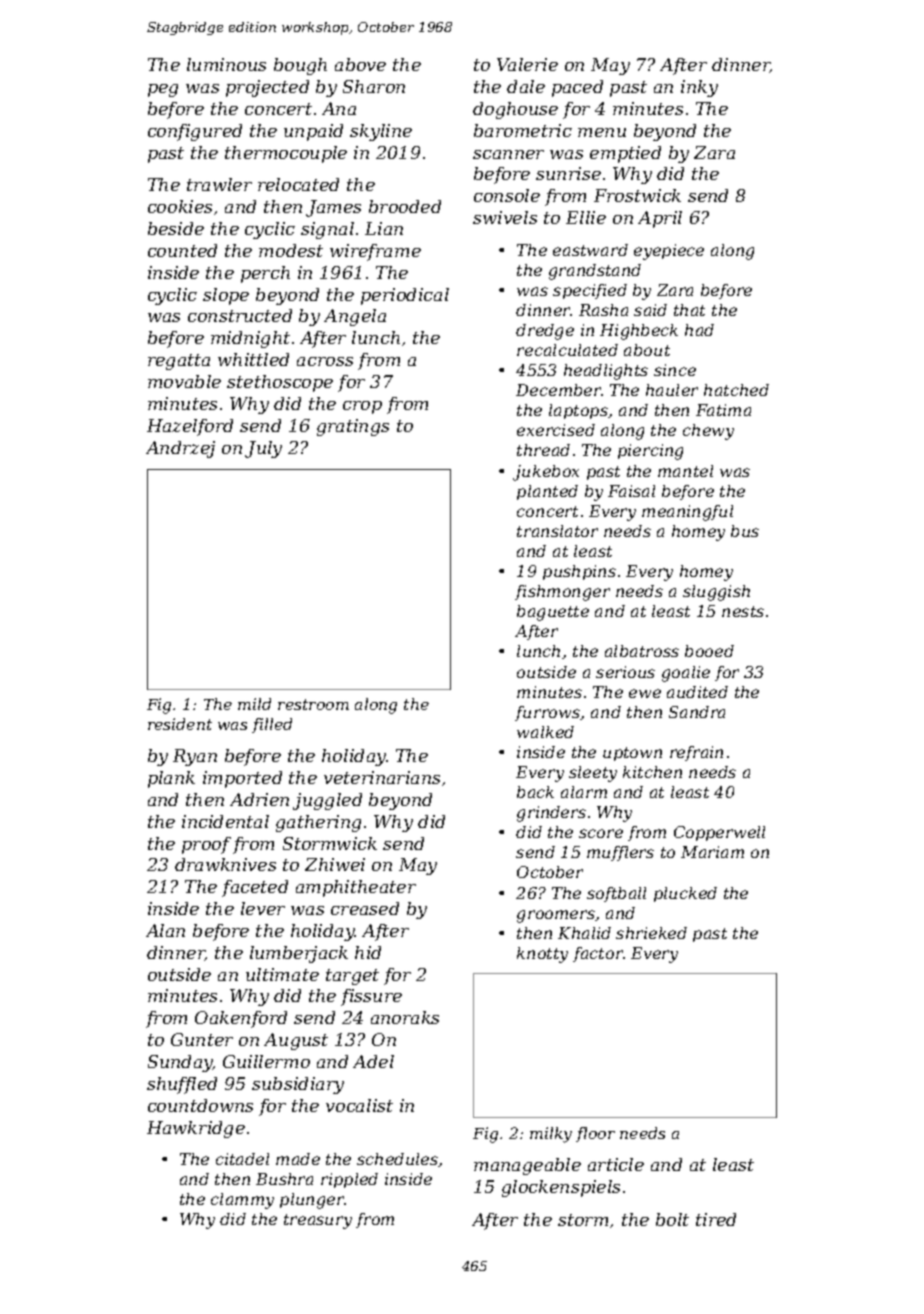  Describe the element at coordinates (318, 1221) in the screenshot. I see `treasury` at that location.
